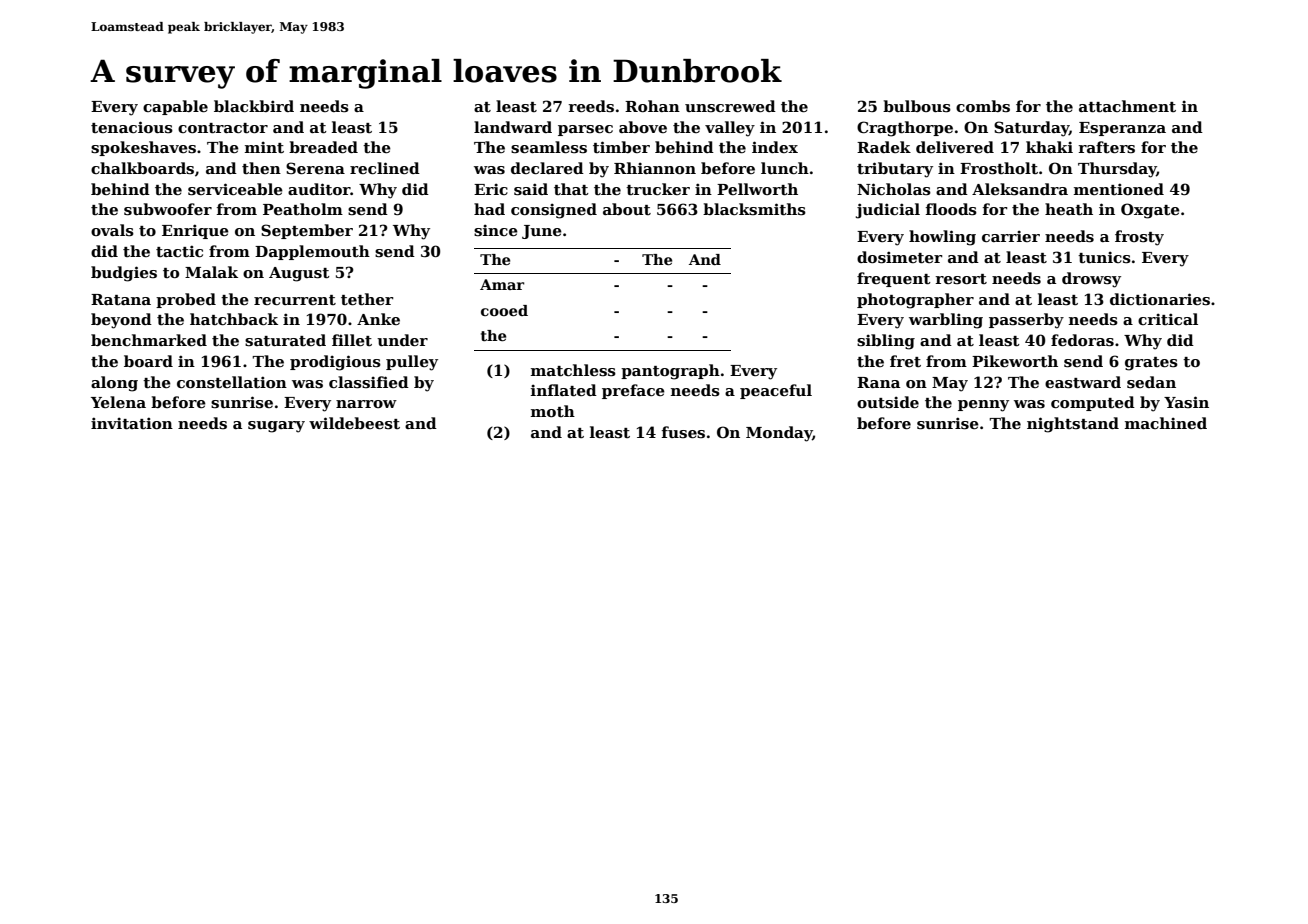 This page has width=1308, height=924. Describe the element at coordinates (1082, 340) in the page. I see `fedoras` at that location.
